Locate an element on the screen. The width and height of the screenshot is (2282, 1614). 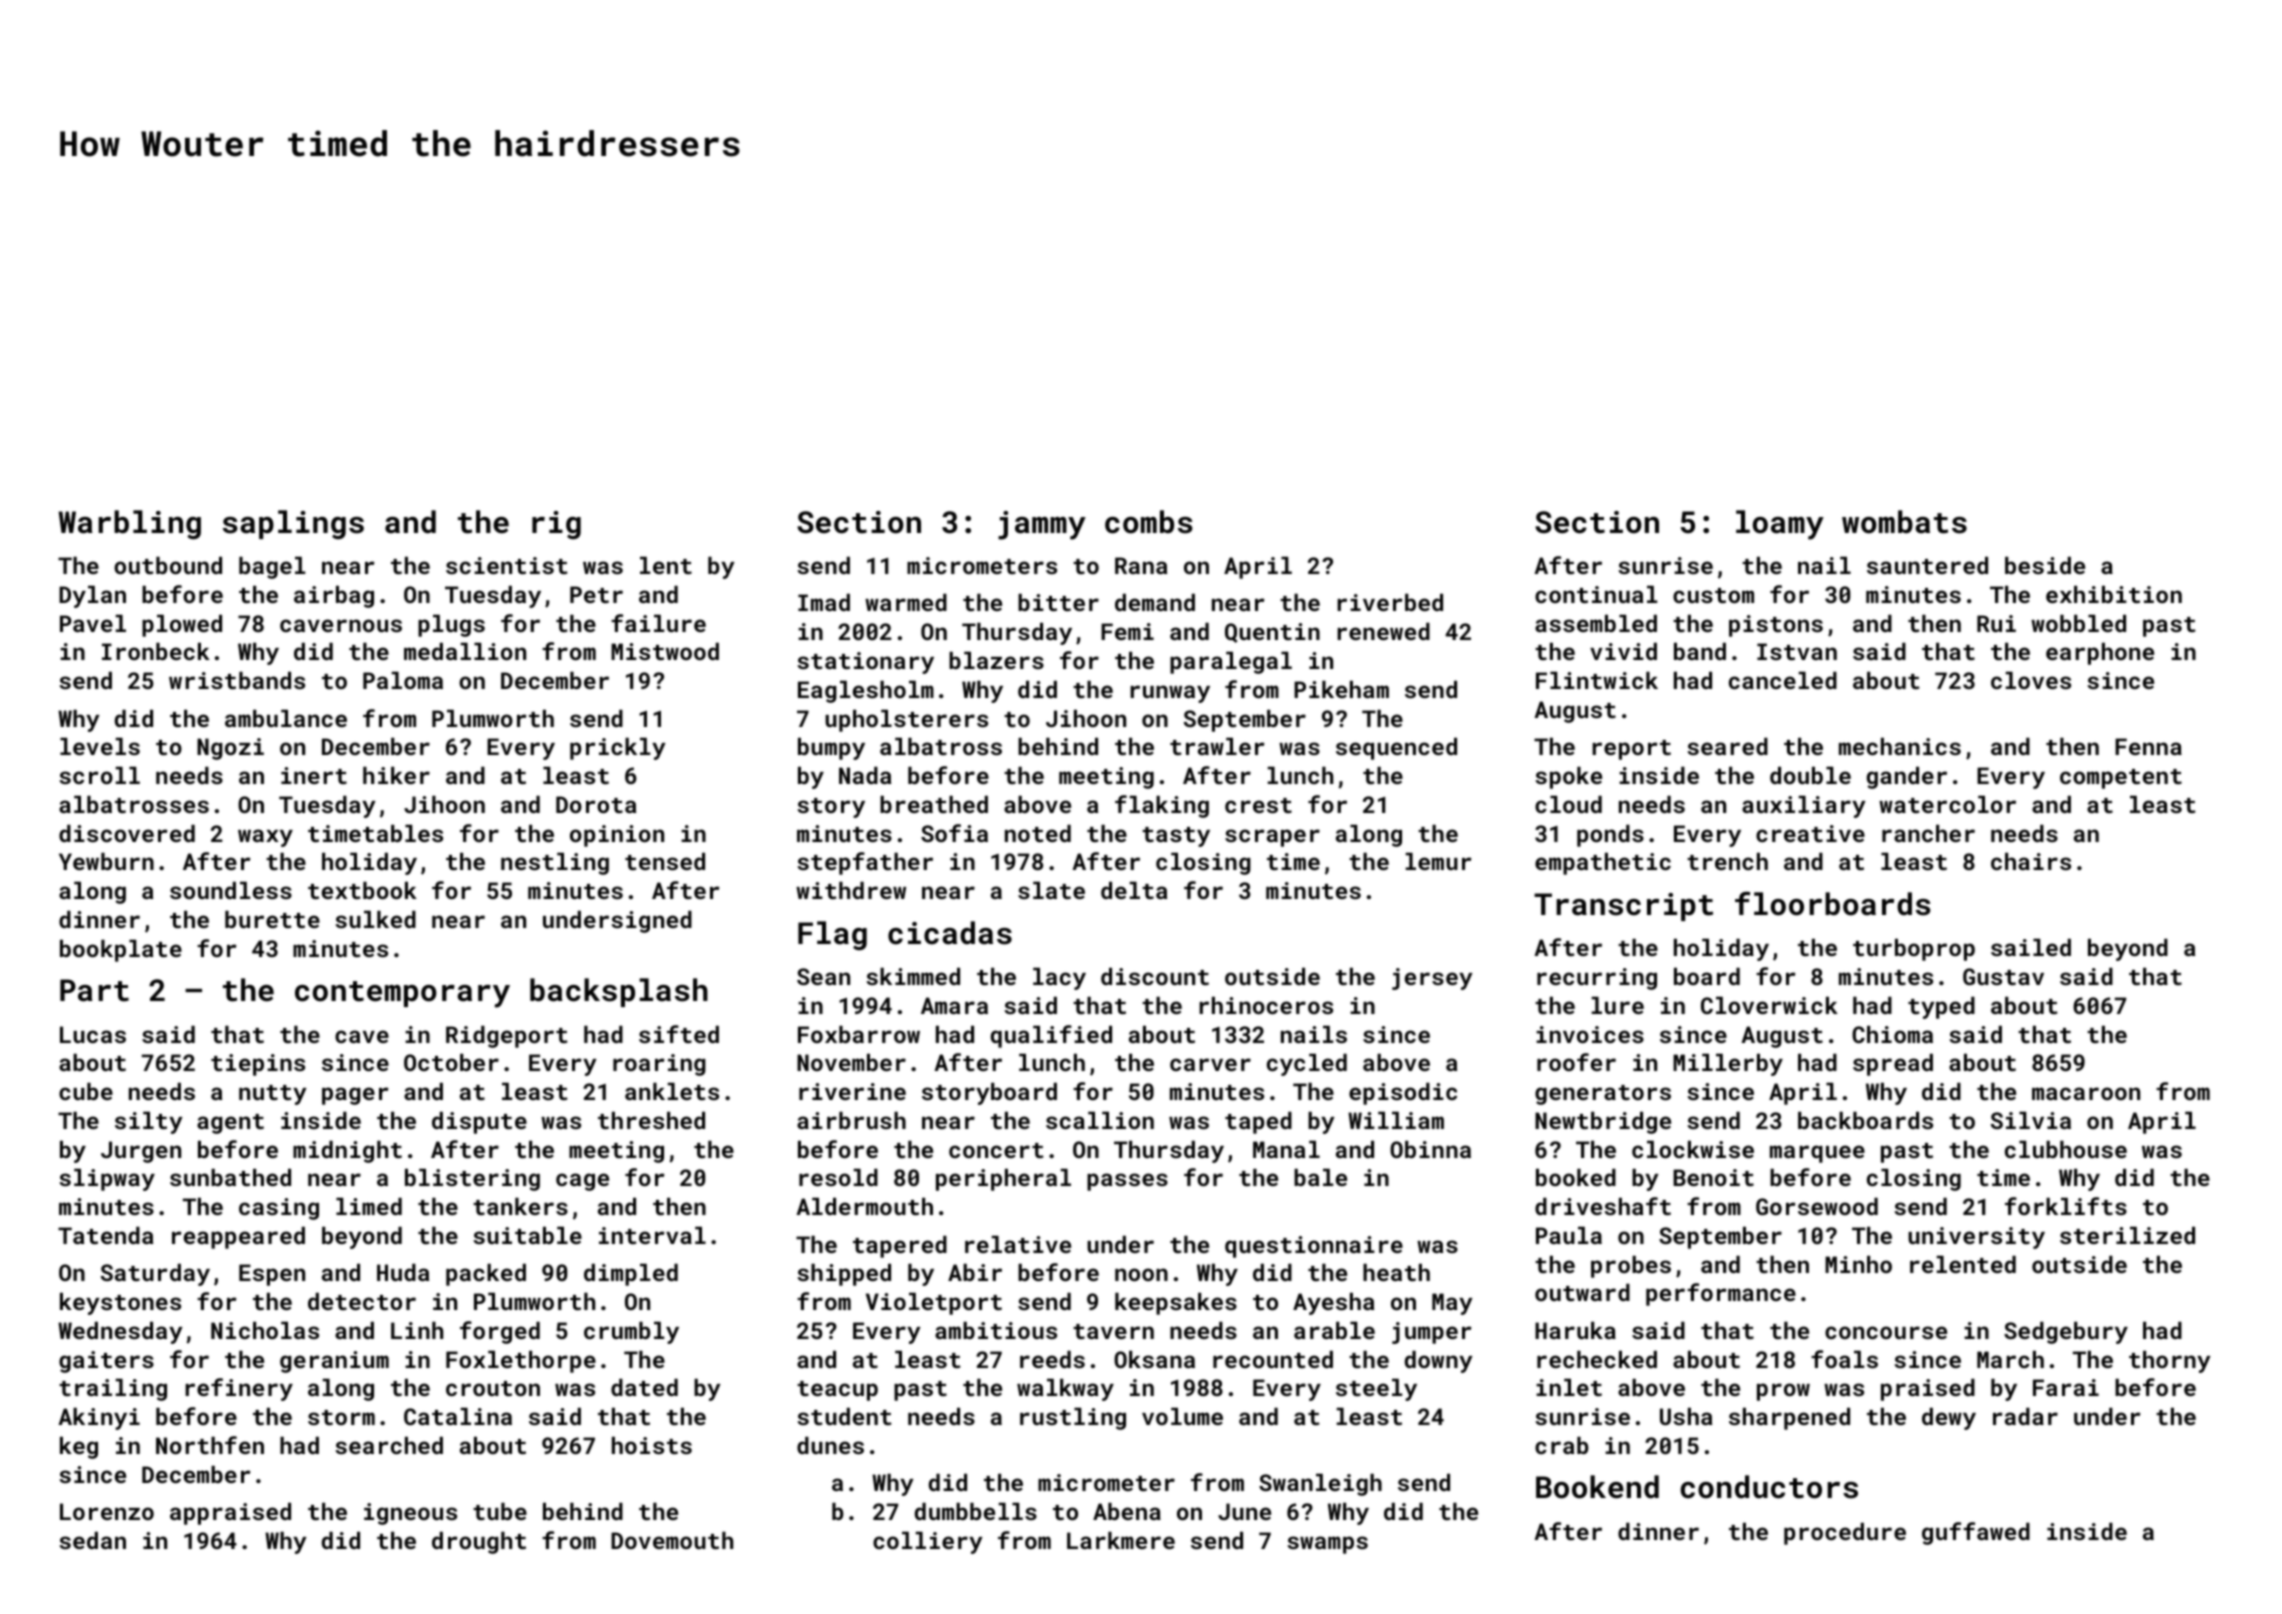
sailed is located at coordinates (2031, 947).
